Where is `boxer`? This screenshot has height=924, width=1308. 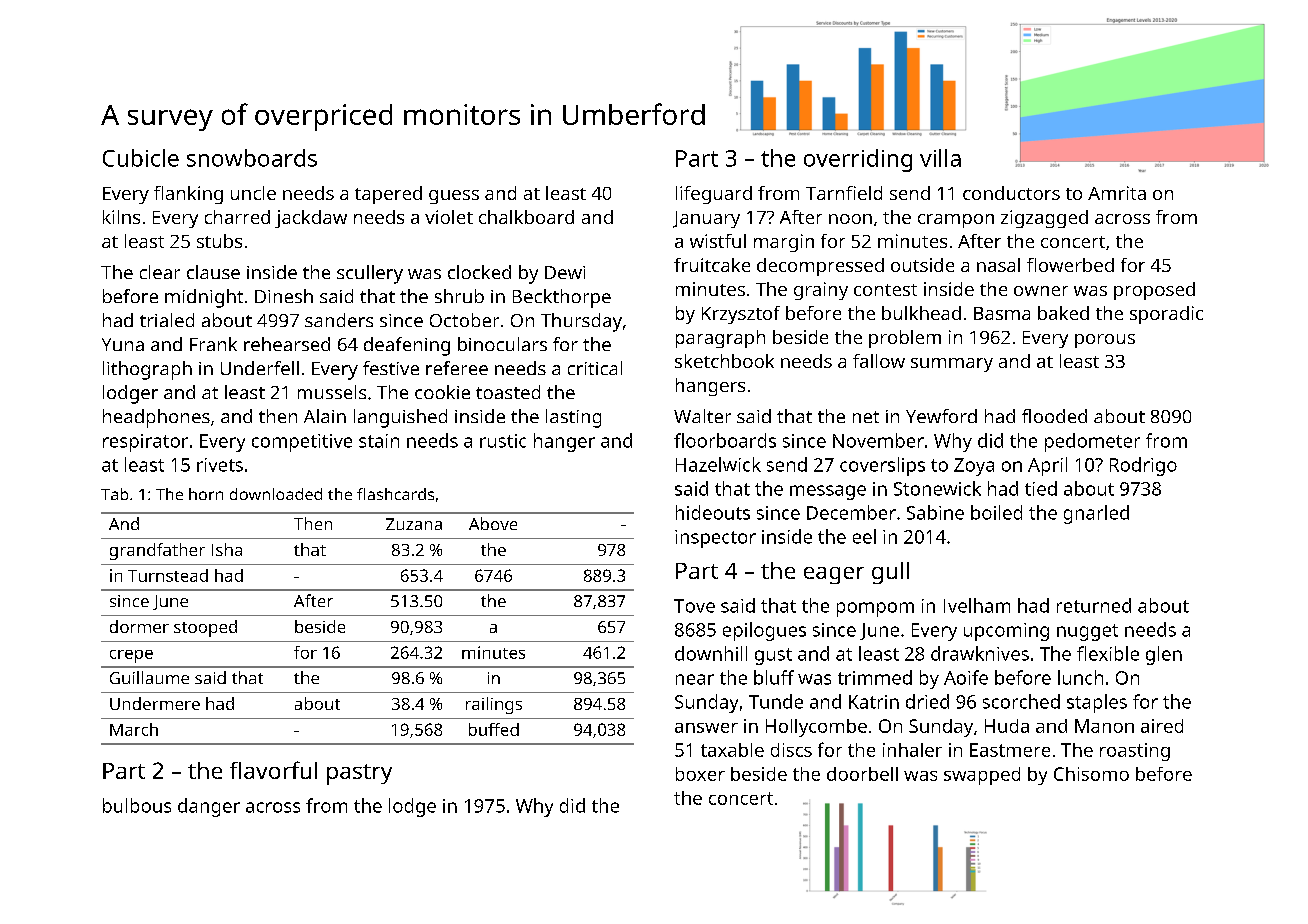
boxer is located at coordinates (700, 774).
